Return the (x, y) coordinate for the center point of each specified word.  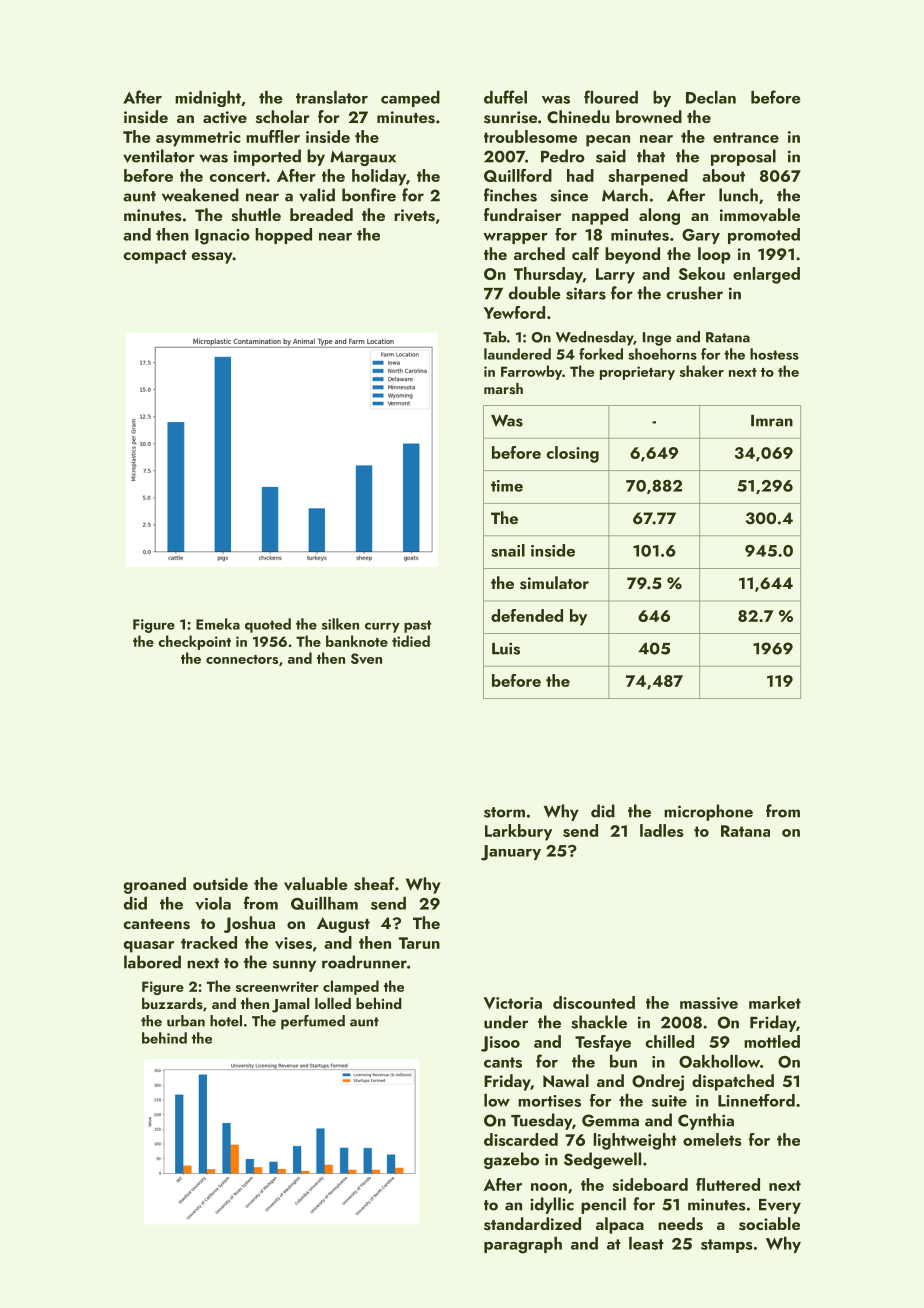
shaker (702, 371)
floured (611, 97)
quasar (149, 947)
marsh (503, 389)
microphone (708, 812)
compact (155, 257)
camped (410, 99)
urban (186, 1021)
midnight (208, 99)
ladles (662, 830)
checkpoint (194, 642)
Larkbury (518, 832)
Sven (366, 658)
